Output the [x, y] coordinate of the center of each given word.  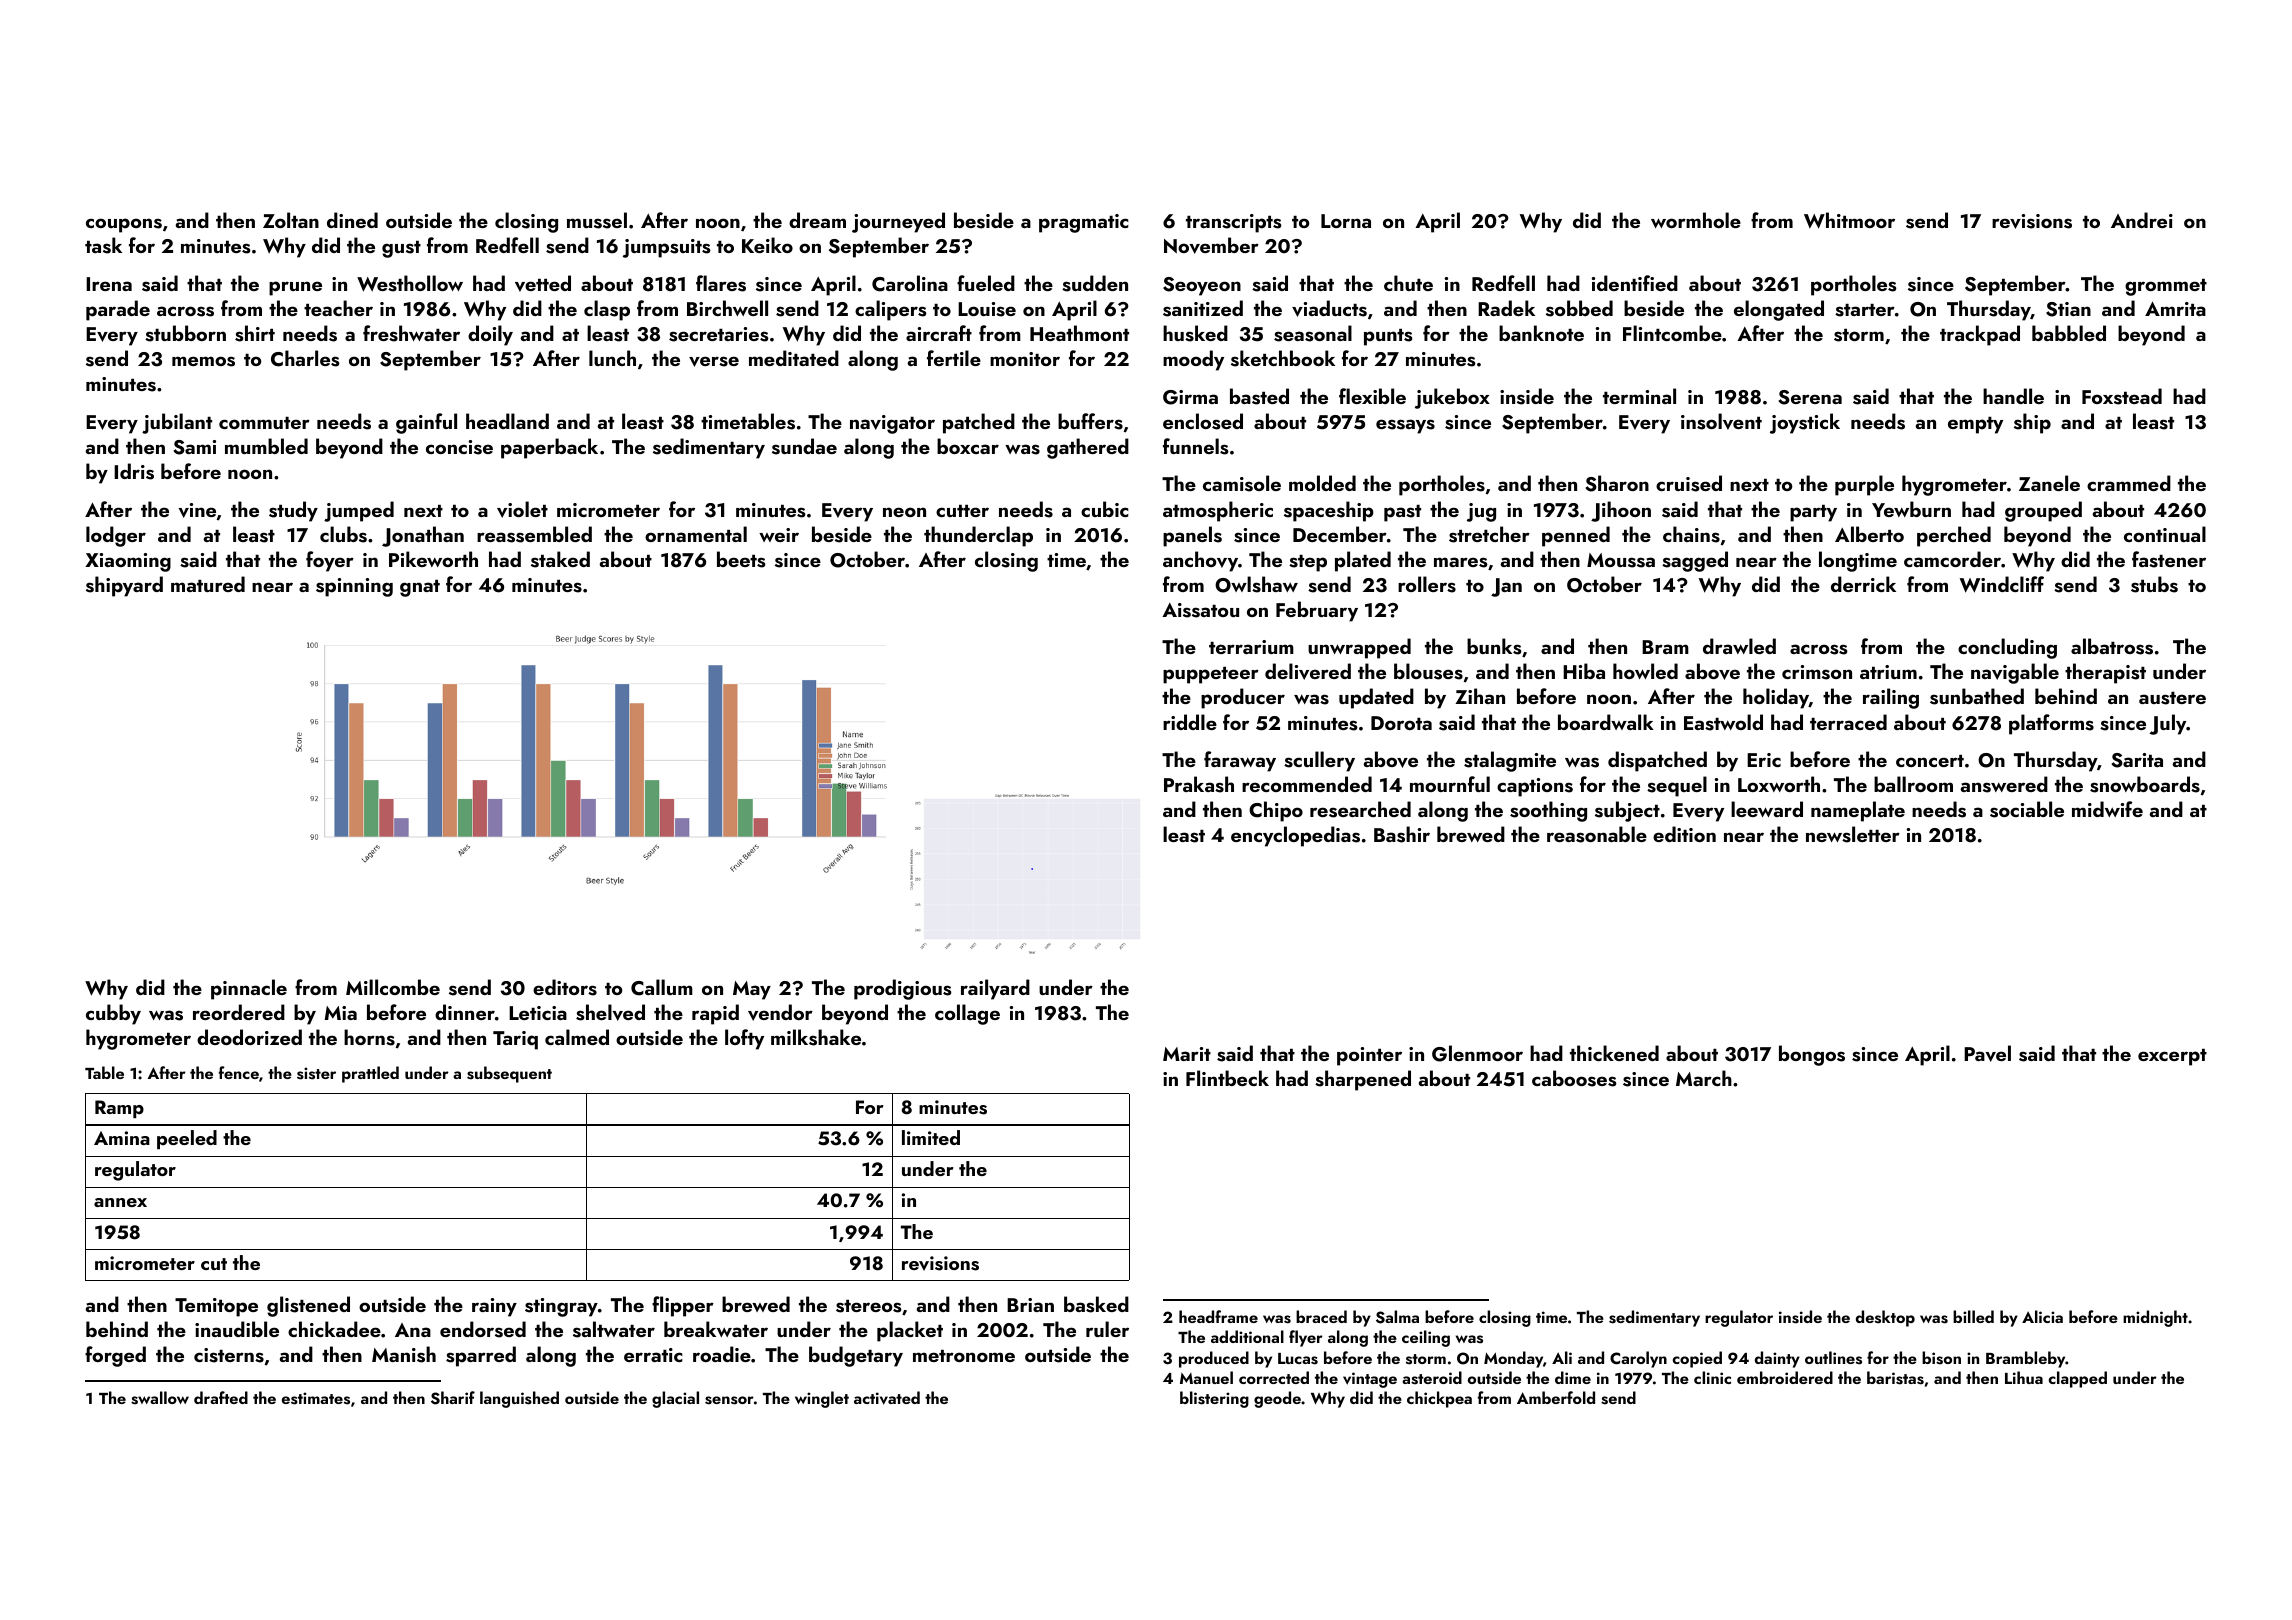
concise [459, 447]
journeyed [898, 222]
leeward [1767, 809]
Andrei [2142, 220]
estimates [316, 1398]
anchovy [1200, 561]
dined [352, 220]
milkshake [816, 1037]
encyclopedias [1295, 836]
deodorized [249, 1037]
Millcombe [393, 987]
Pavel [1987, 1053]
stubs [2154, 584]
